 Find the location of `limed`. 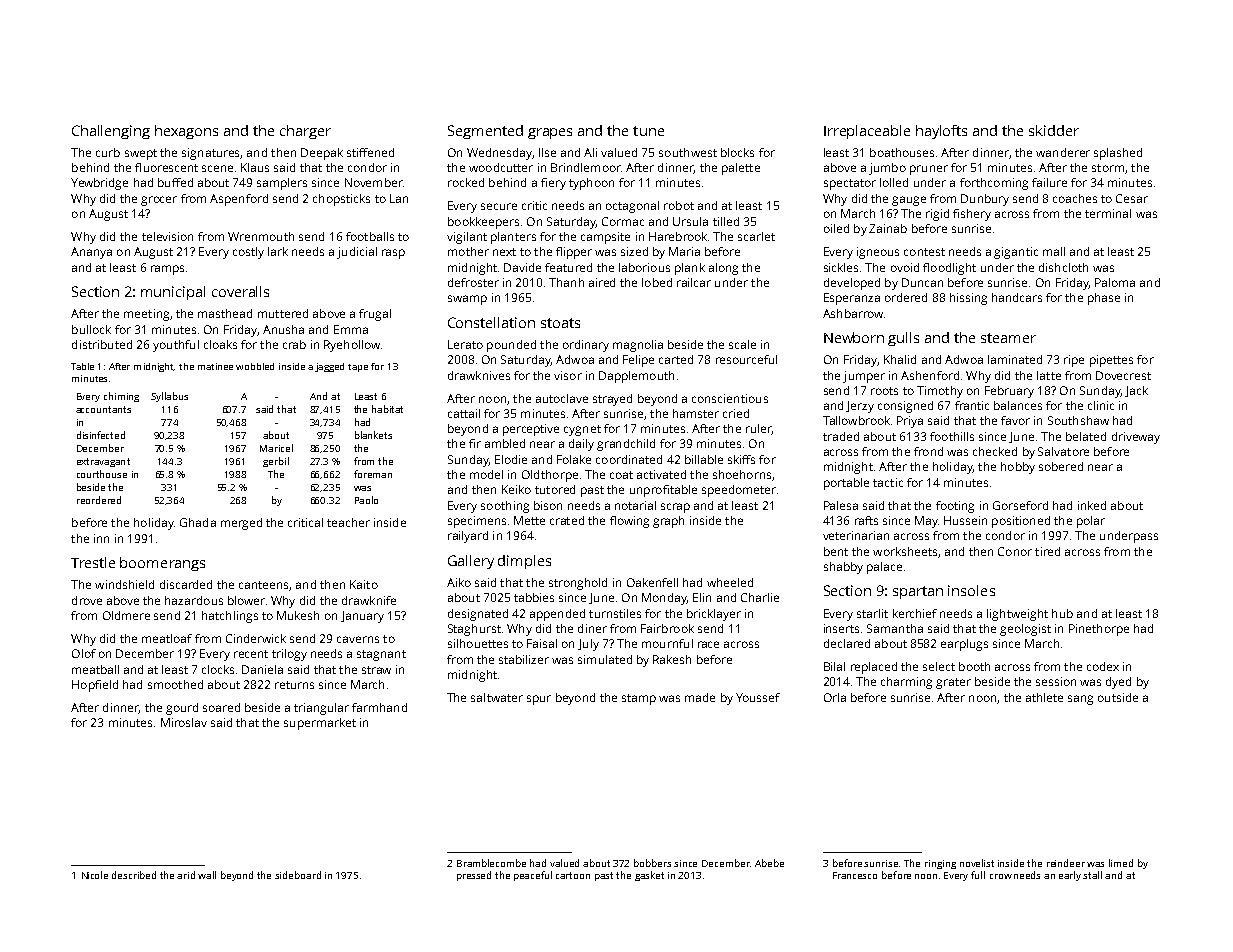

limed is located at coordinates (1121, 863).
